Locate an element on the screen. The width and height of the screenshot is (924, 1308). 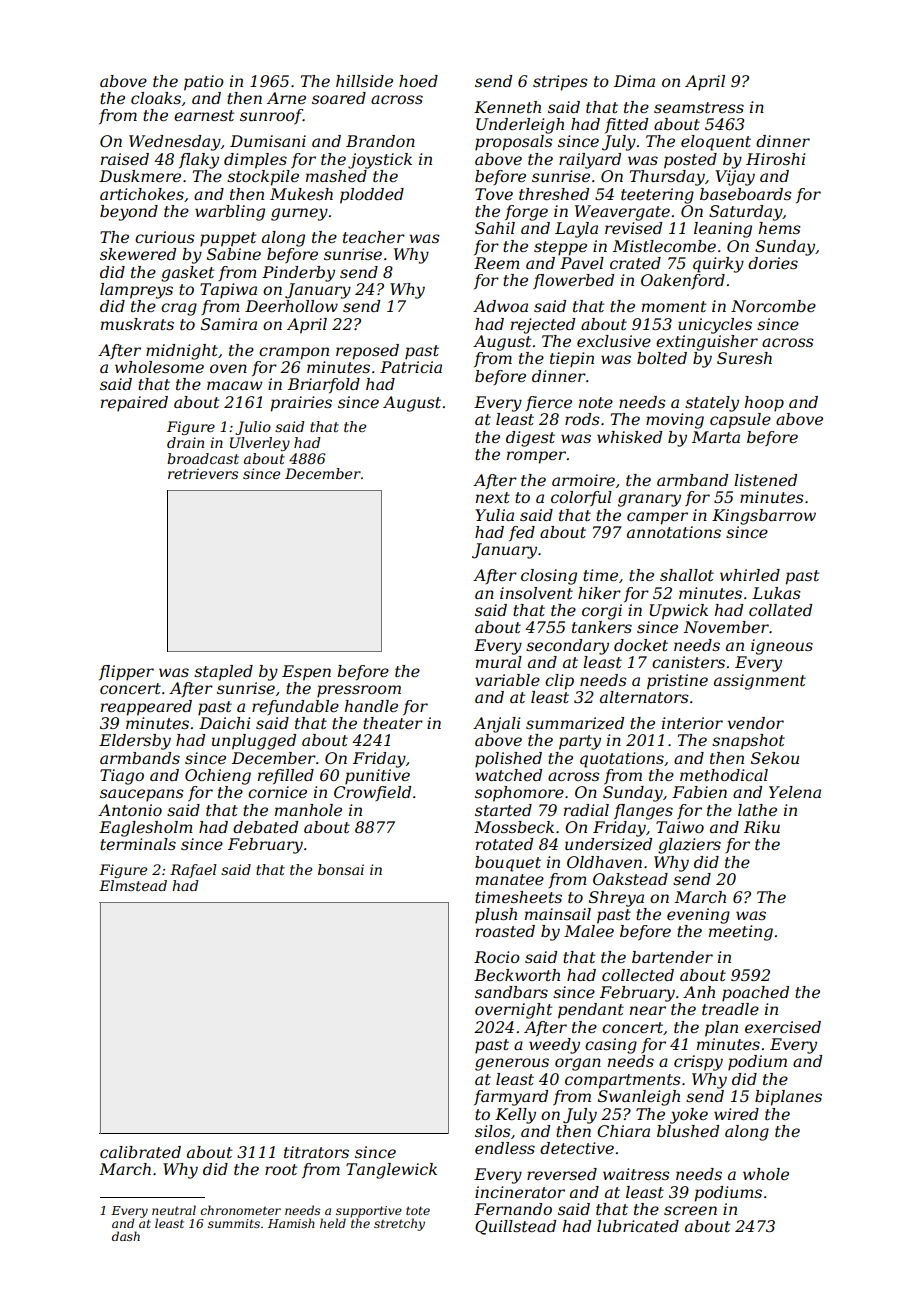
cloaks is located at coordinates (156, 98).
